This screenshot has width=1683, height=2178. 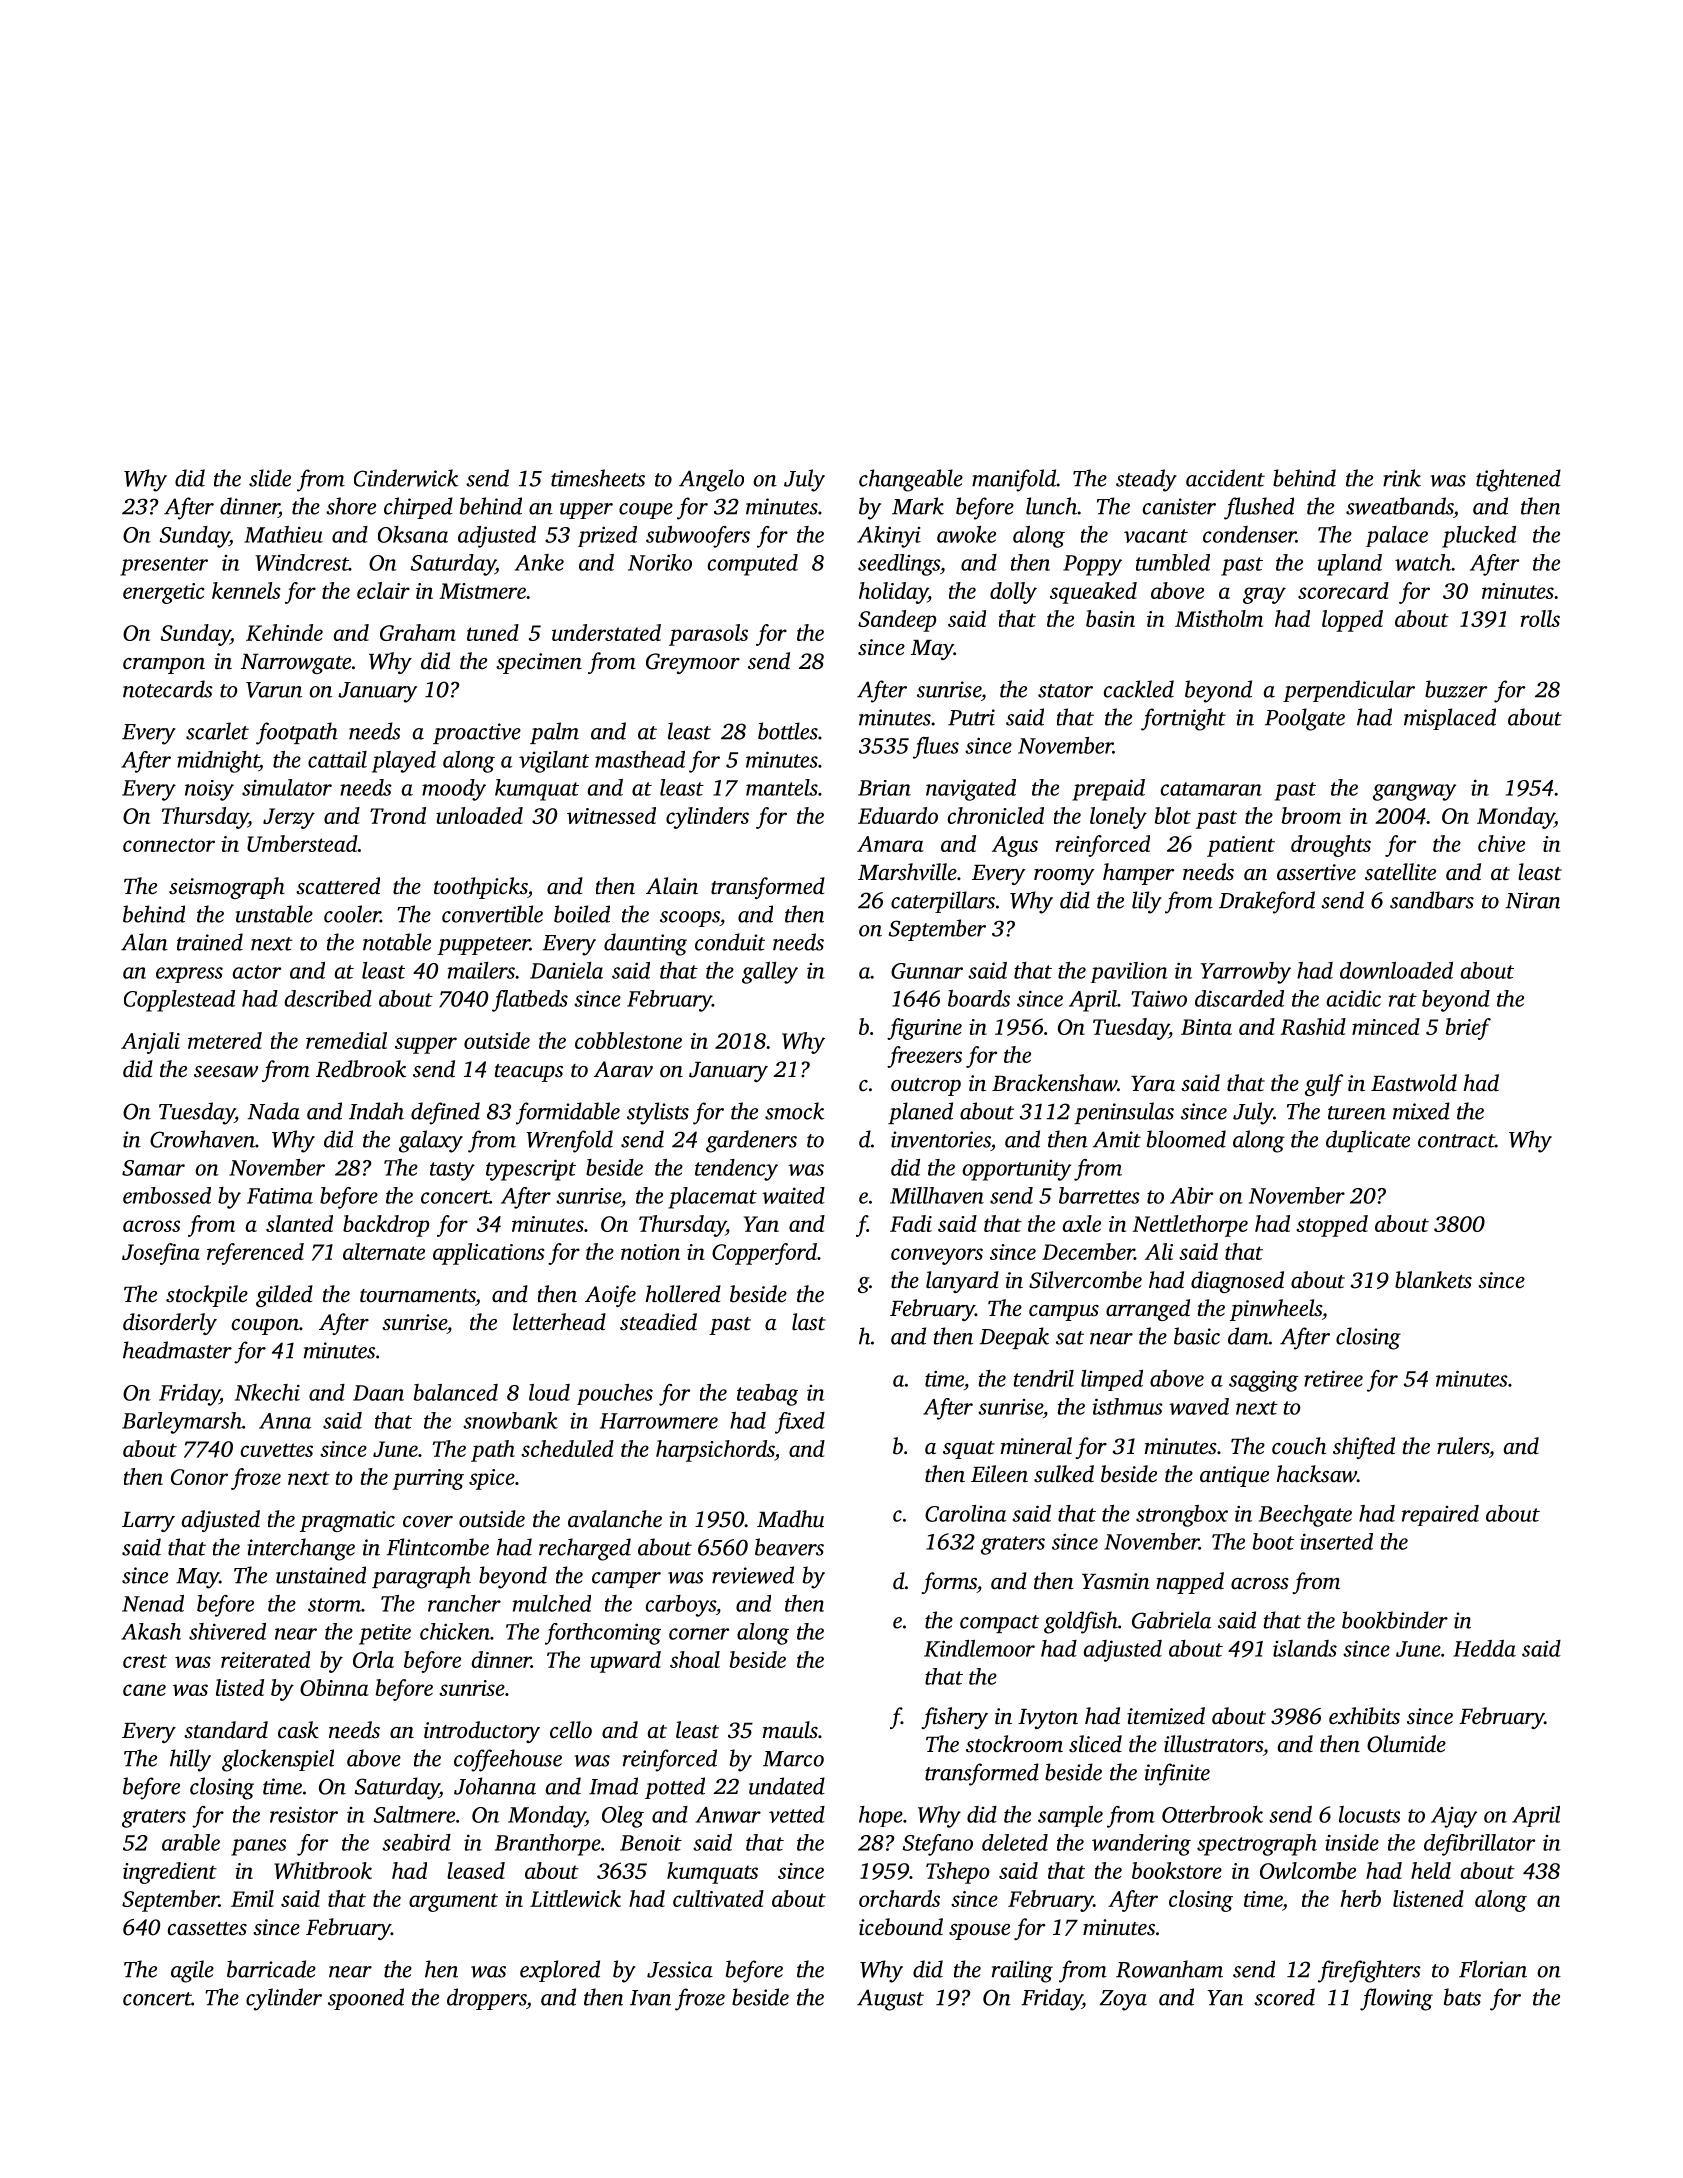 I want to click on mulched, so click(x=552, y=1603).
